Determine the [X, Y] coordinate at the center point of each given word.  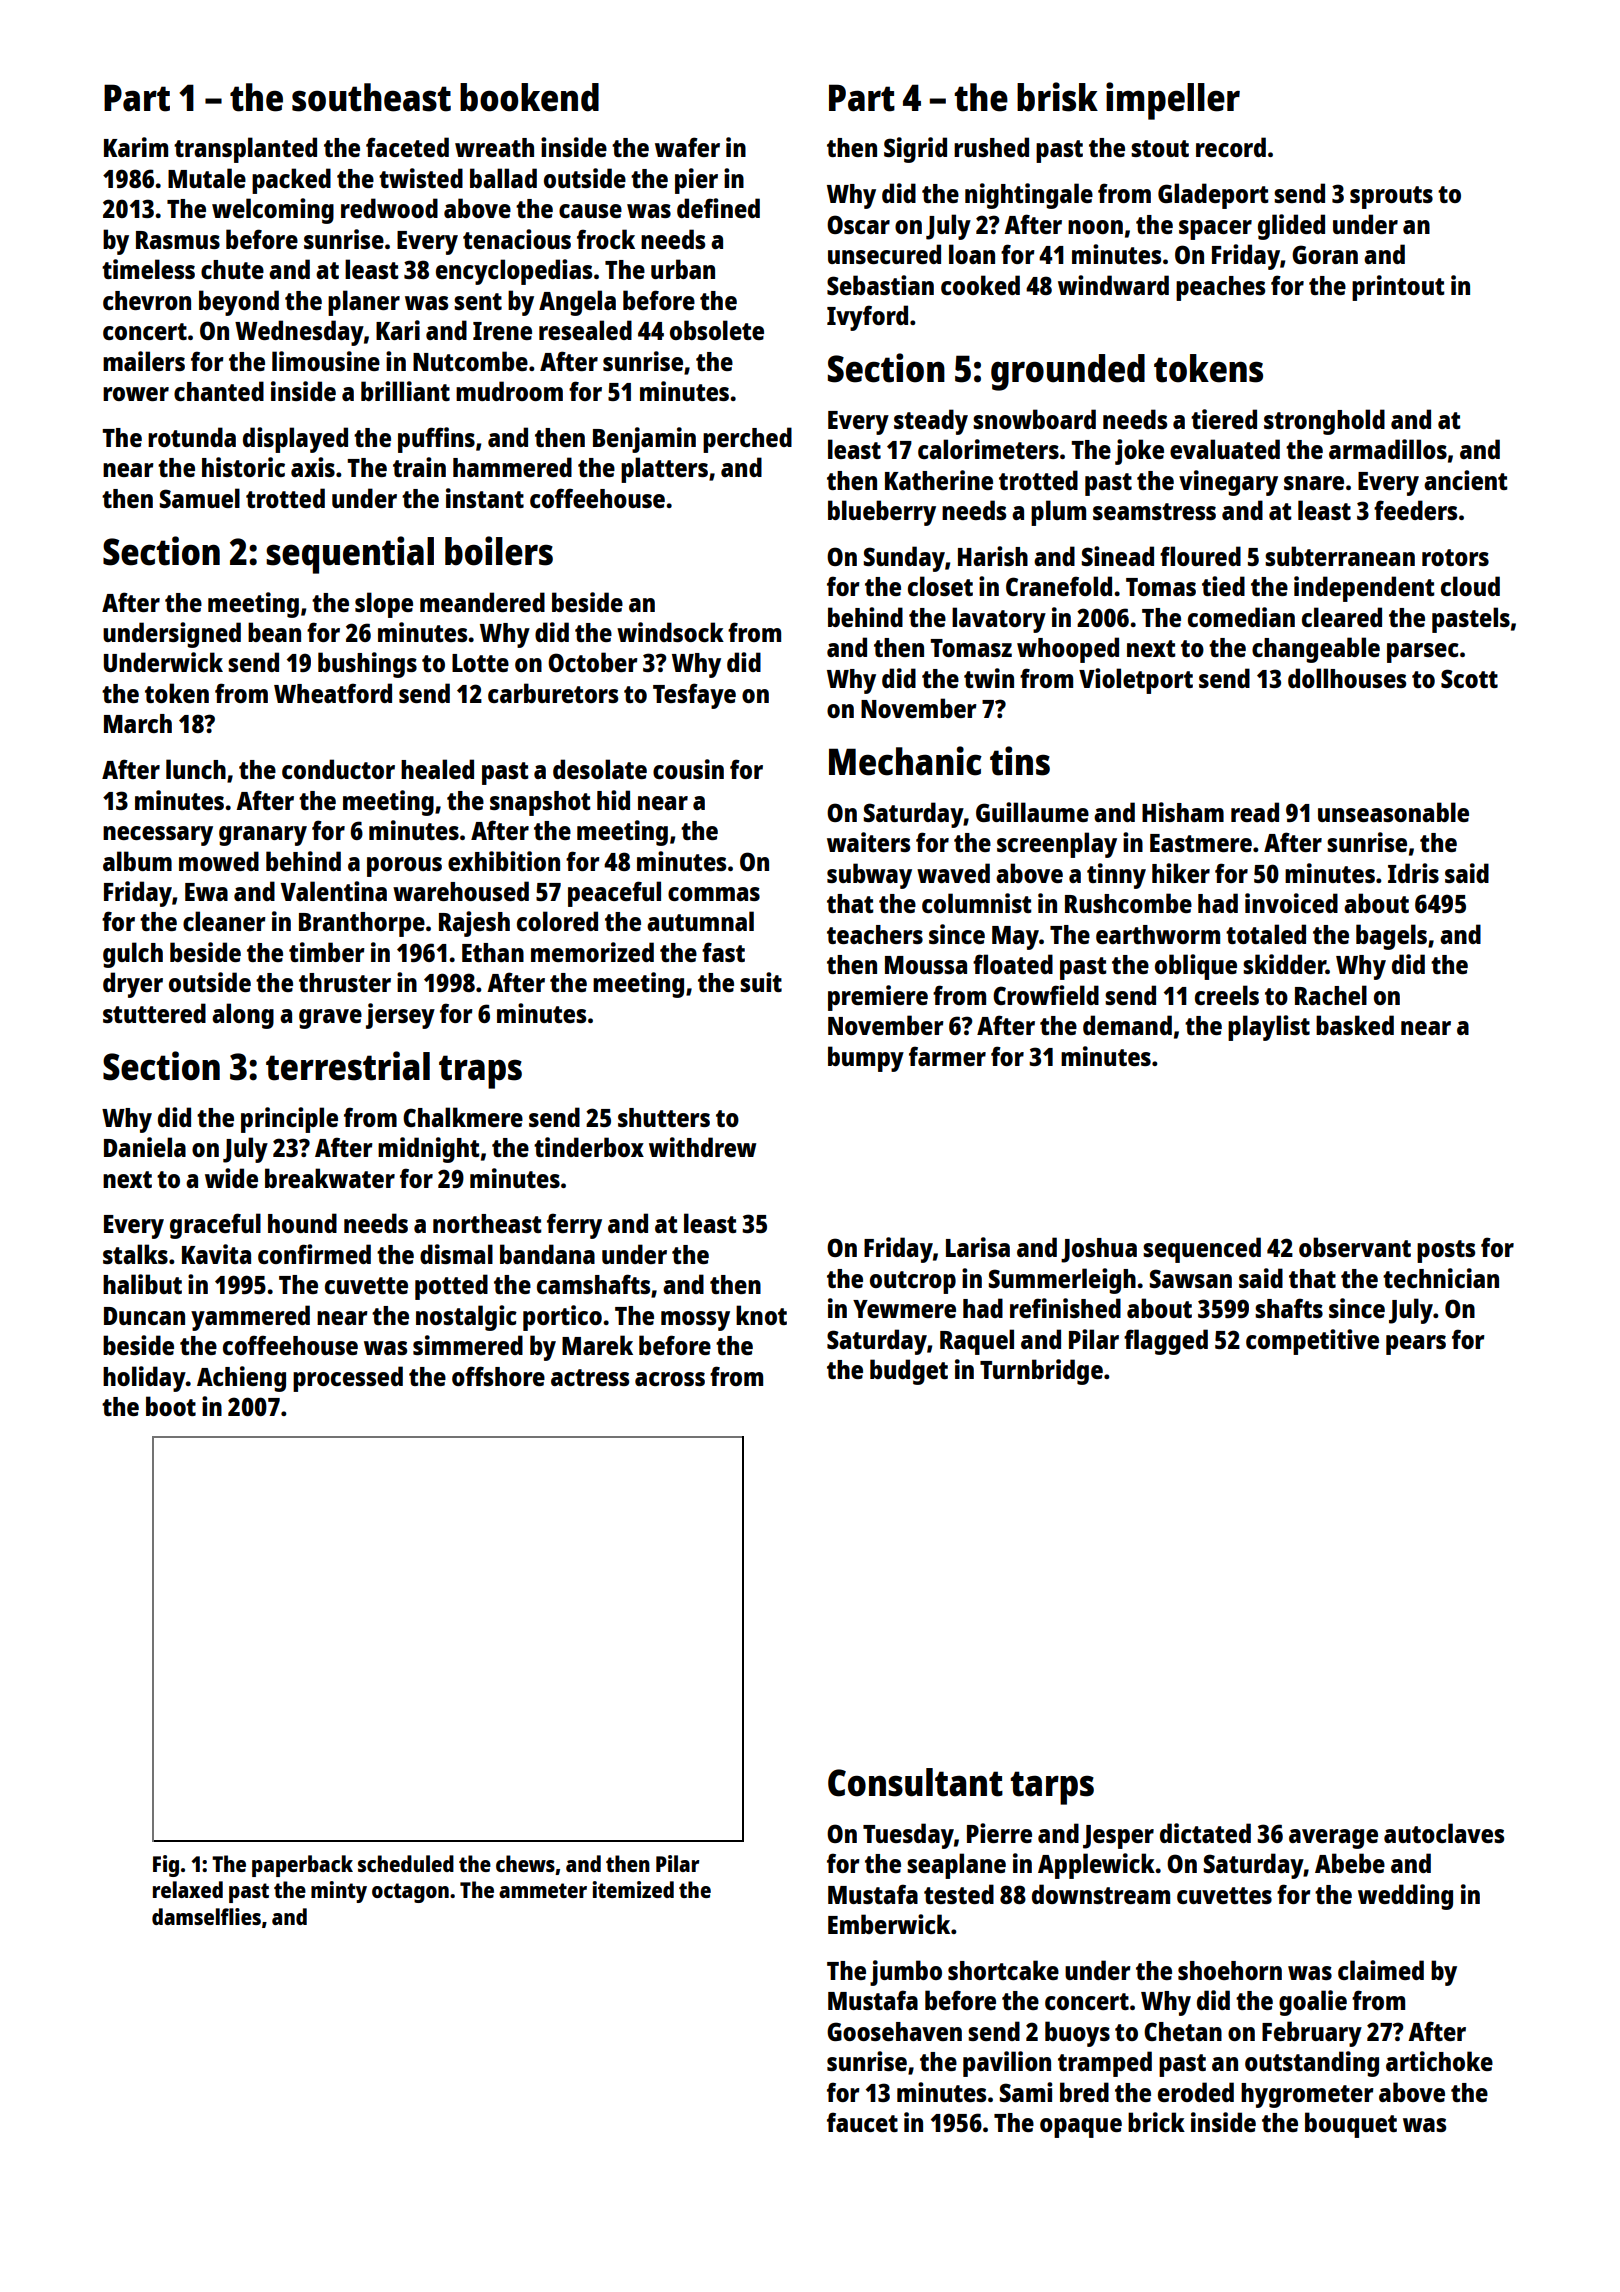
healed [437, 769]
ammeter [543, 1890]
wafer [687, 147]
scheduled [406, 1863]
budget [909, 1372]
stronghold [1324, 422]
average [1333, 1839]
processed [348, 1379]
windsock [670, 632]
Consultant [915, 1782]
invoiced [1291, 903]
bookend [529, 97]
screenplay [1057, 845]
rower [136, 394]
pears [1416, 1345]
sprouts [1391, 197]
